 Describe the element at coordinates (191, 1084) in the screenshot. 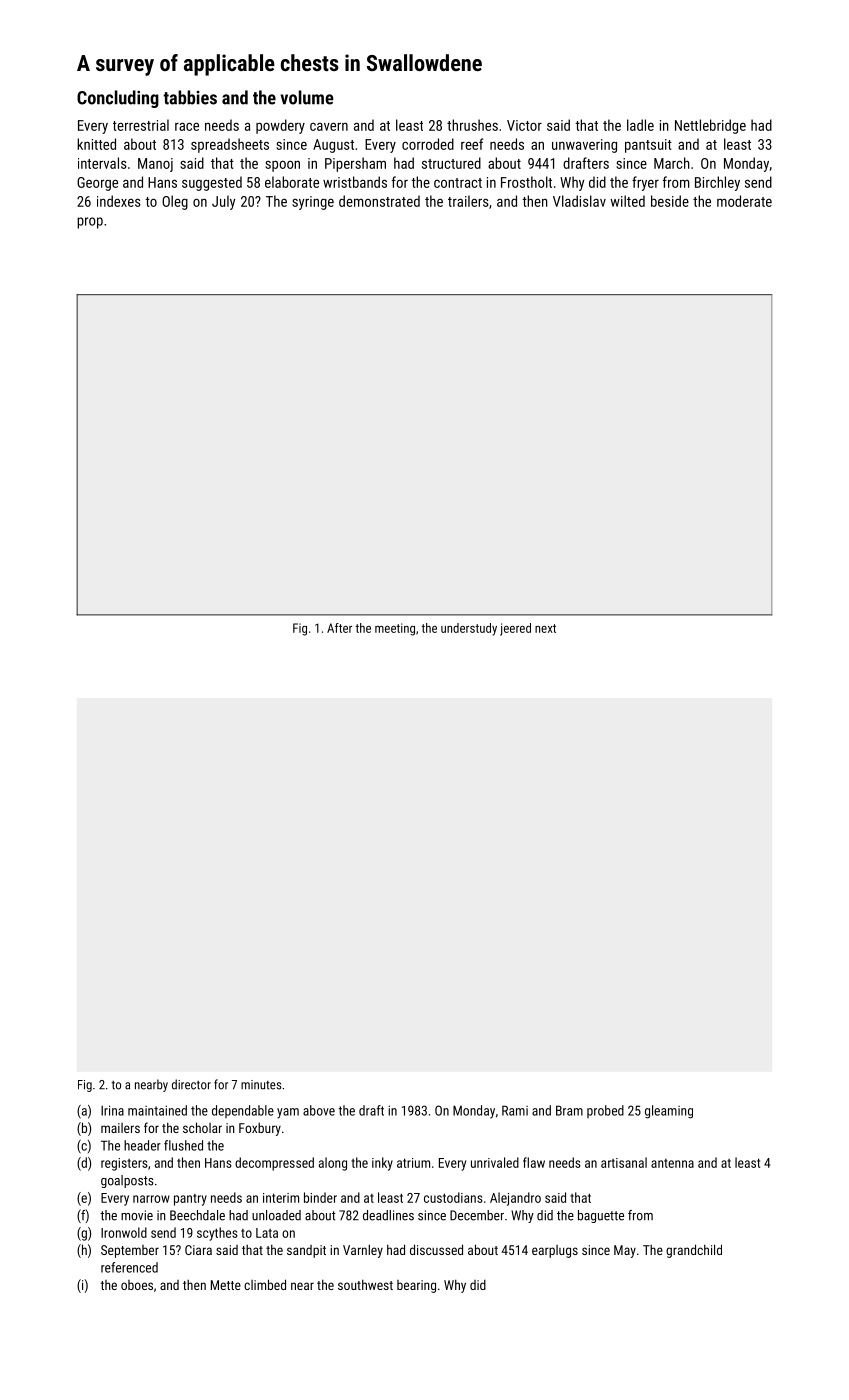

I see `director` at that location.
